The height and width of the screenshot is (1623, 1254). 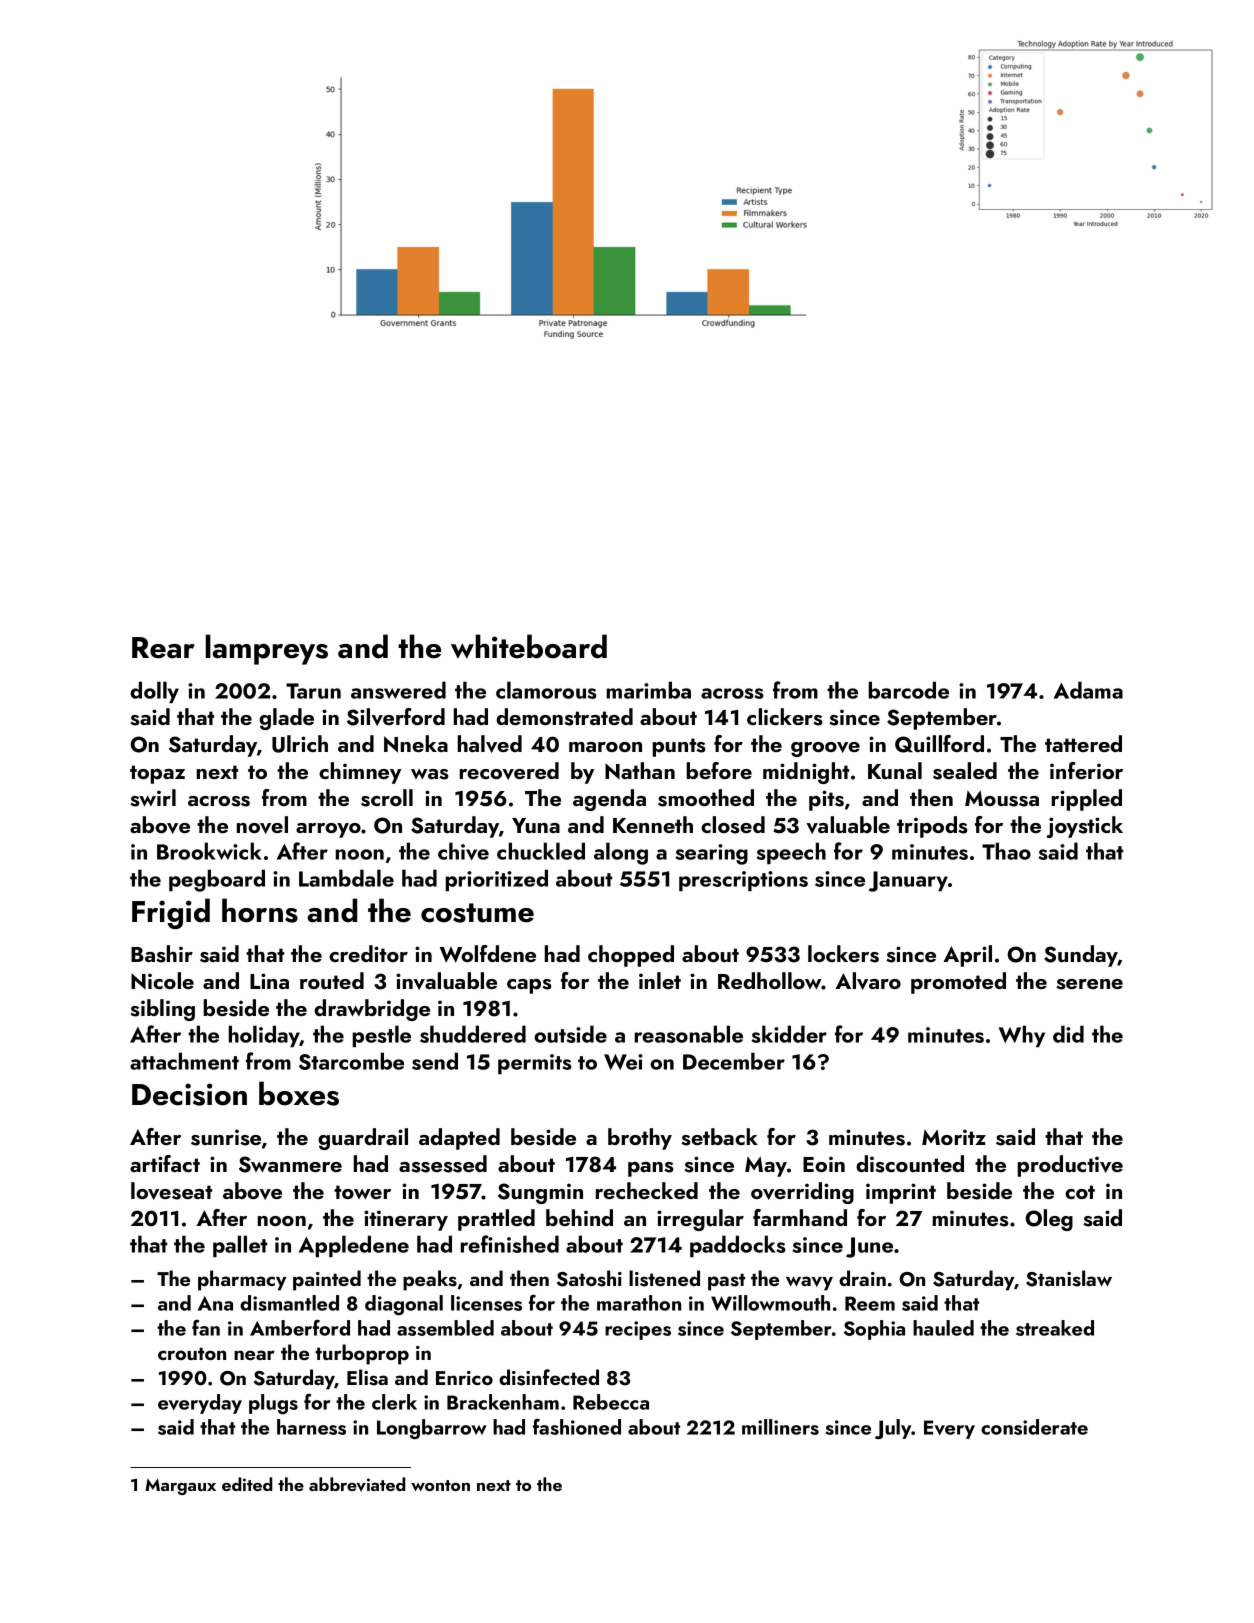 I want to click on recovered, so click(x=509, y=771).
